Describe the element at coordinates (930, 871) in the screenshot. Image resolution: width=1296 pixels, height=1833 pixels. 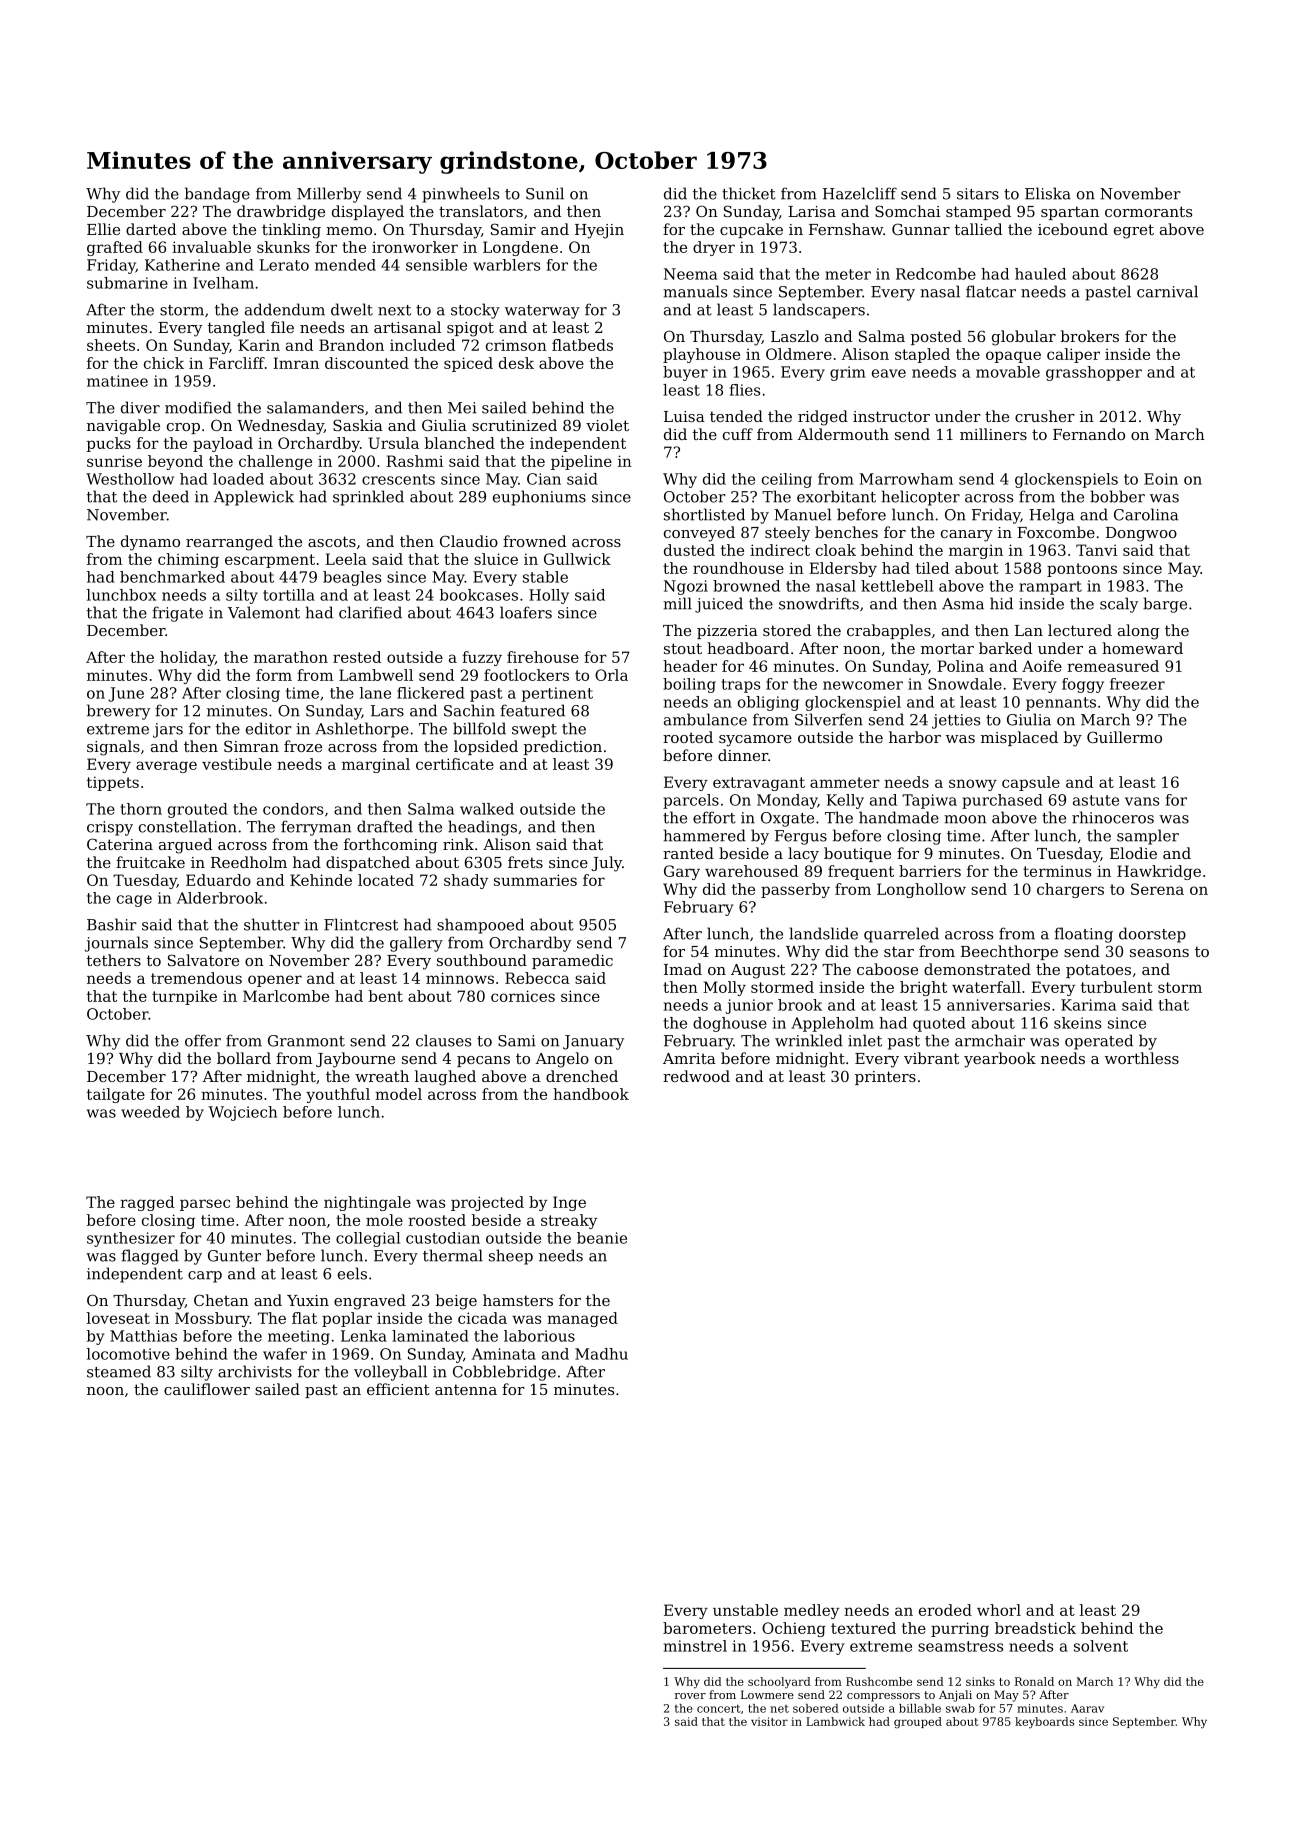
I see `barriers` at that location.
